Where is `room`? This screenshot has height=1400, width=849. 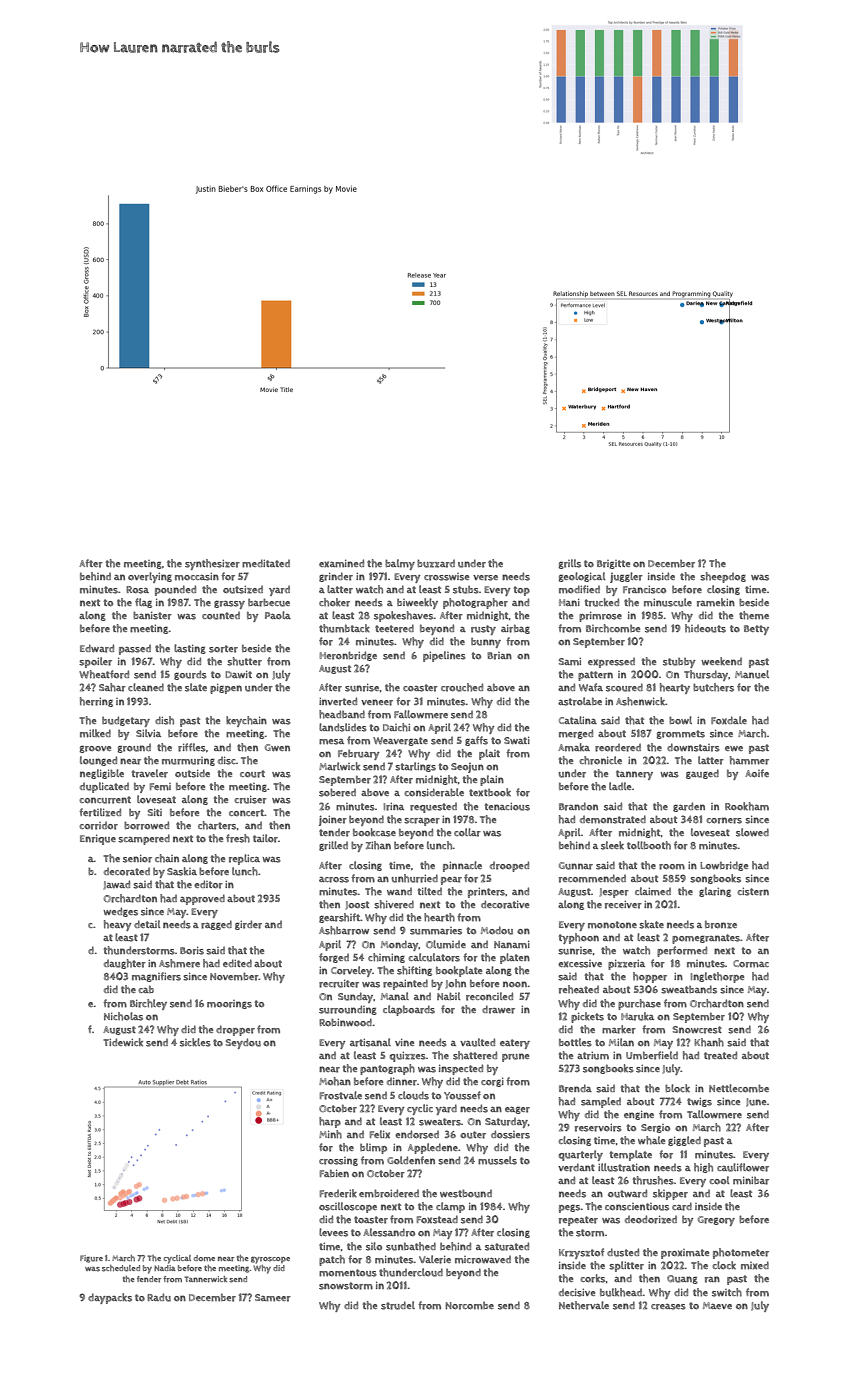 room is located at coordinates (672, 867).
